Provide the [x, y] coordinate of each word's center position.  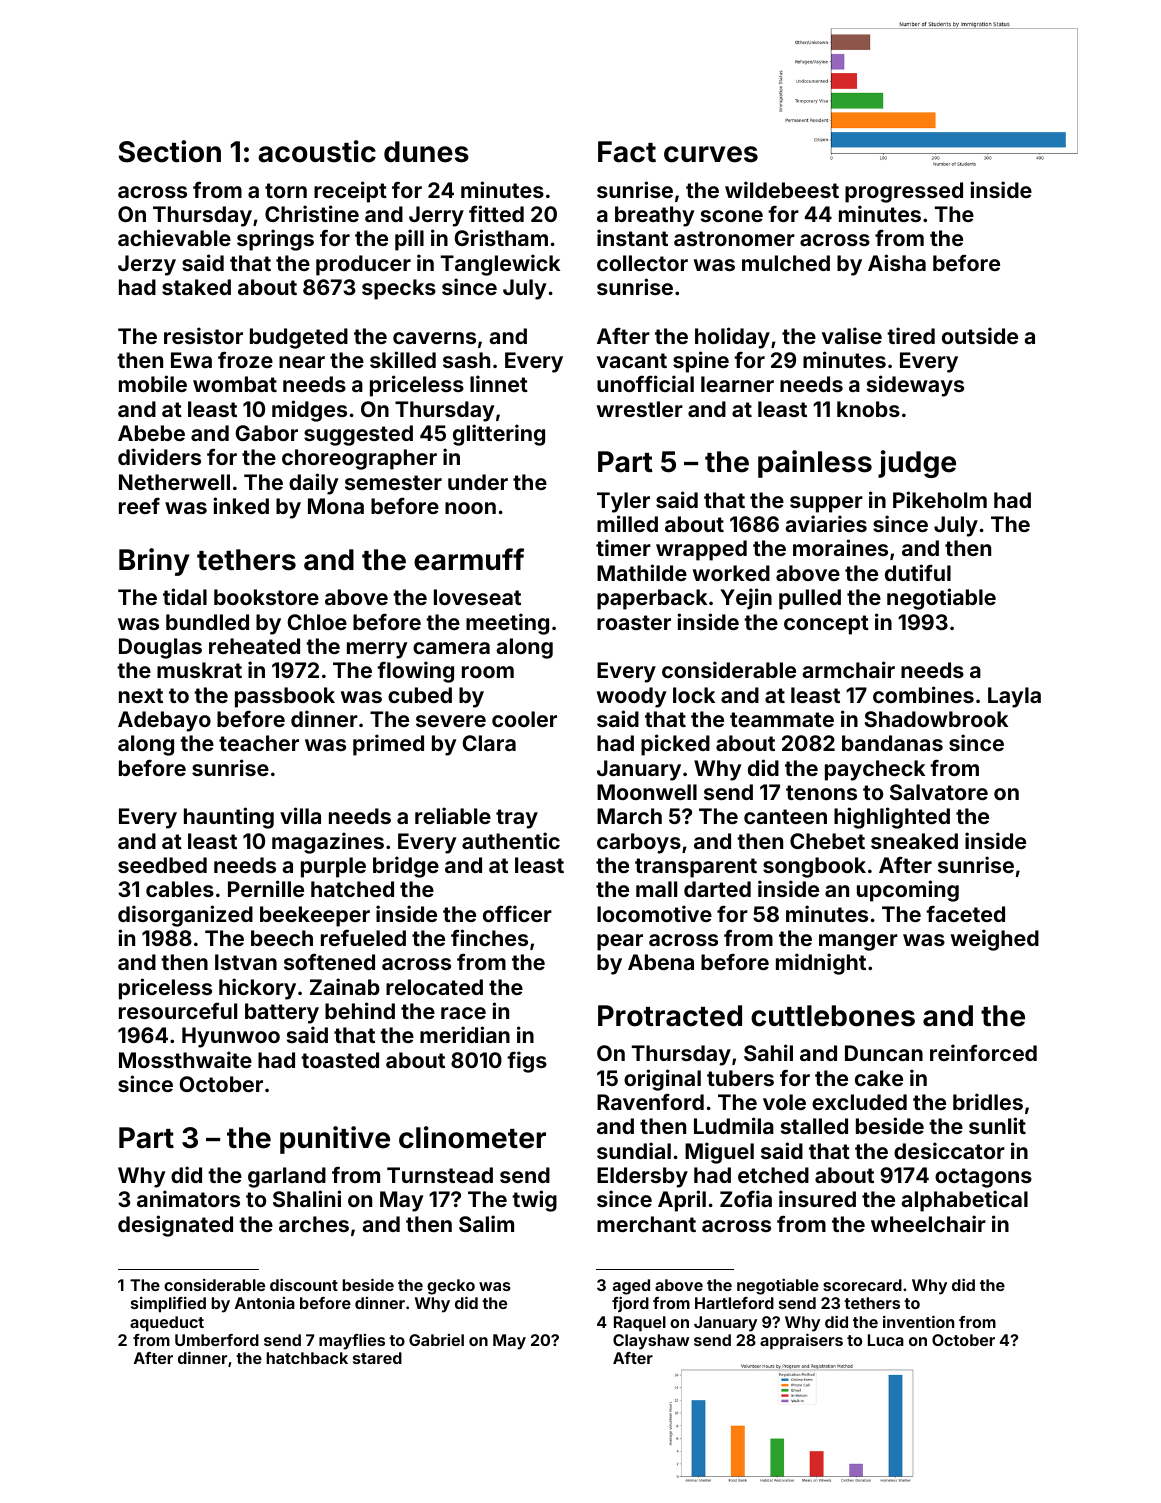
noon [470, 508]
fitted [496, 213]
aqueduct [167, 1324]
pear [620, 942]
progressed [904, 192]
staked [196, 287]
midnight [821, 964]
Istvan [246, 962]
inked [241, 505]
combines [923, 694]
